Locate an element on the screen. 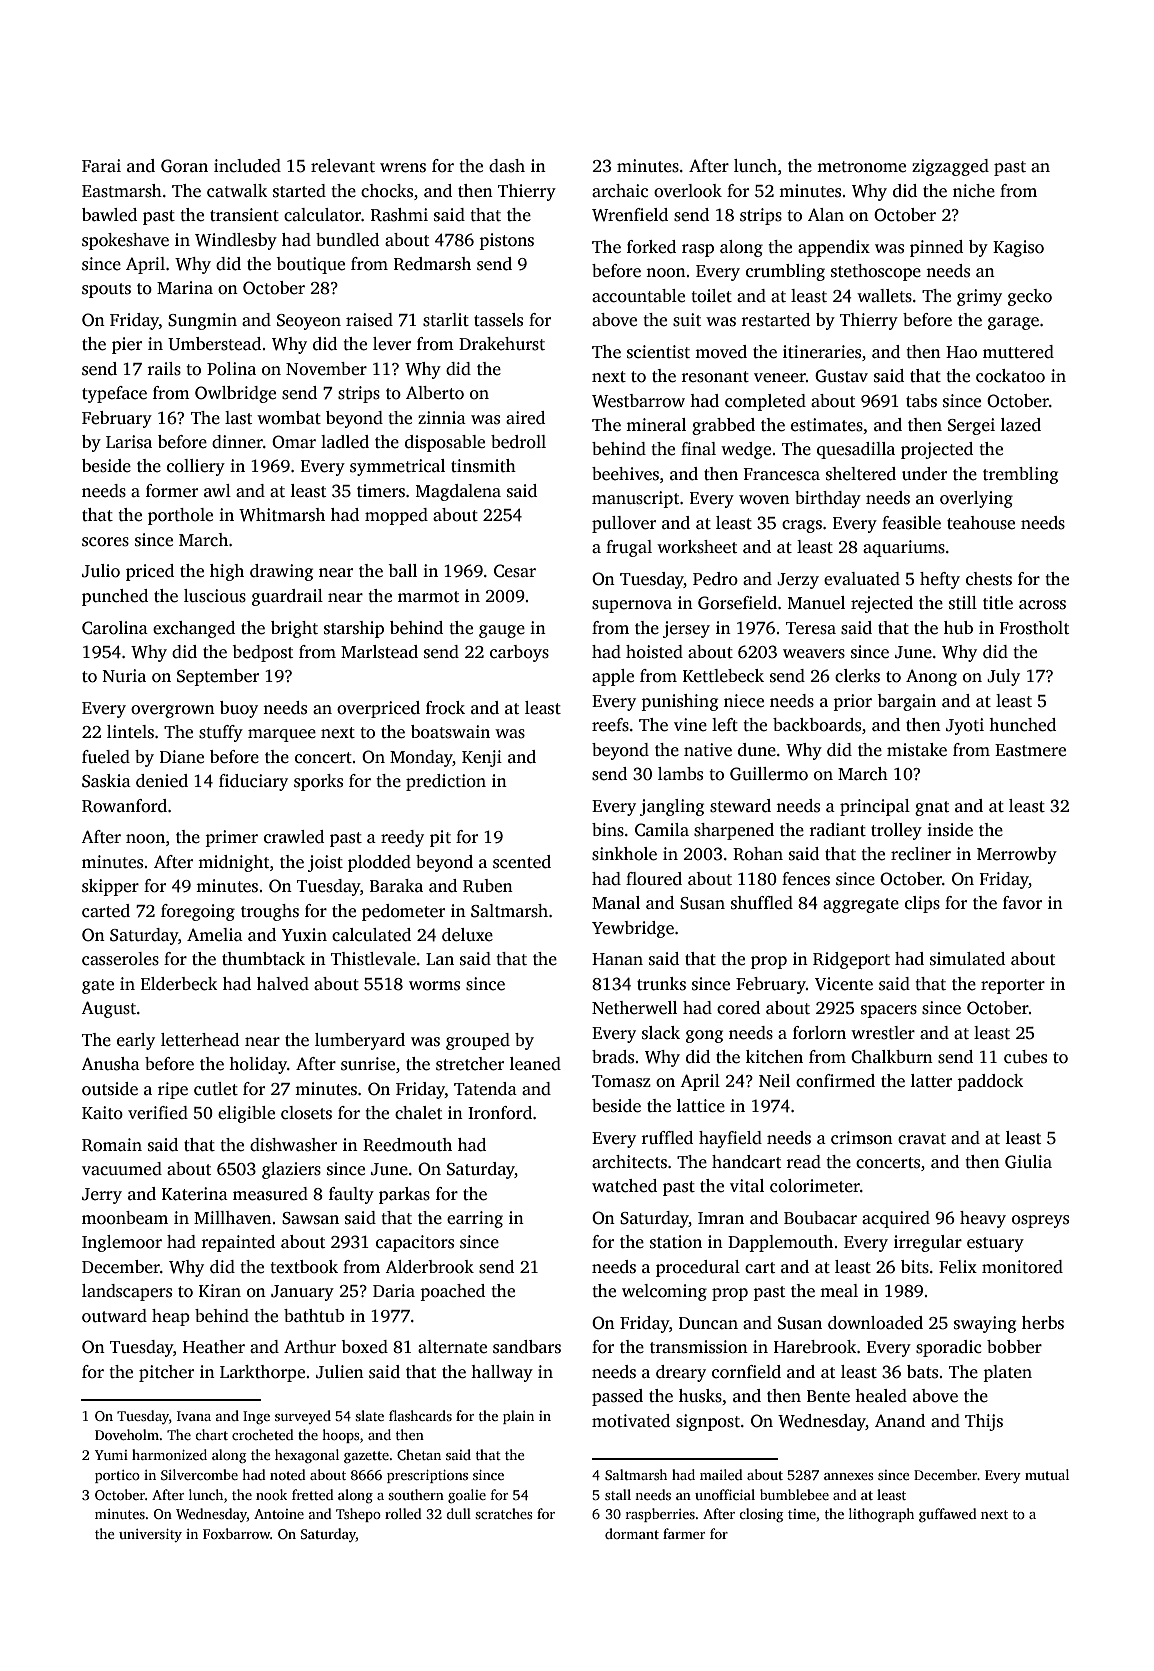 The image size is (1154, 1671). farmer is located at coordinates (684, 1533).
